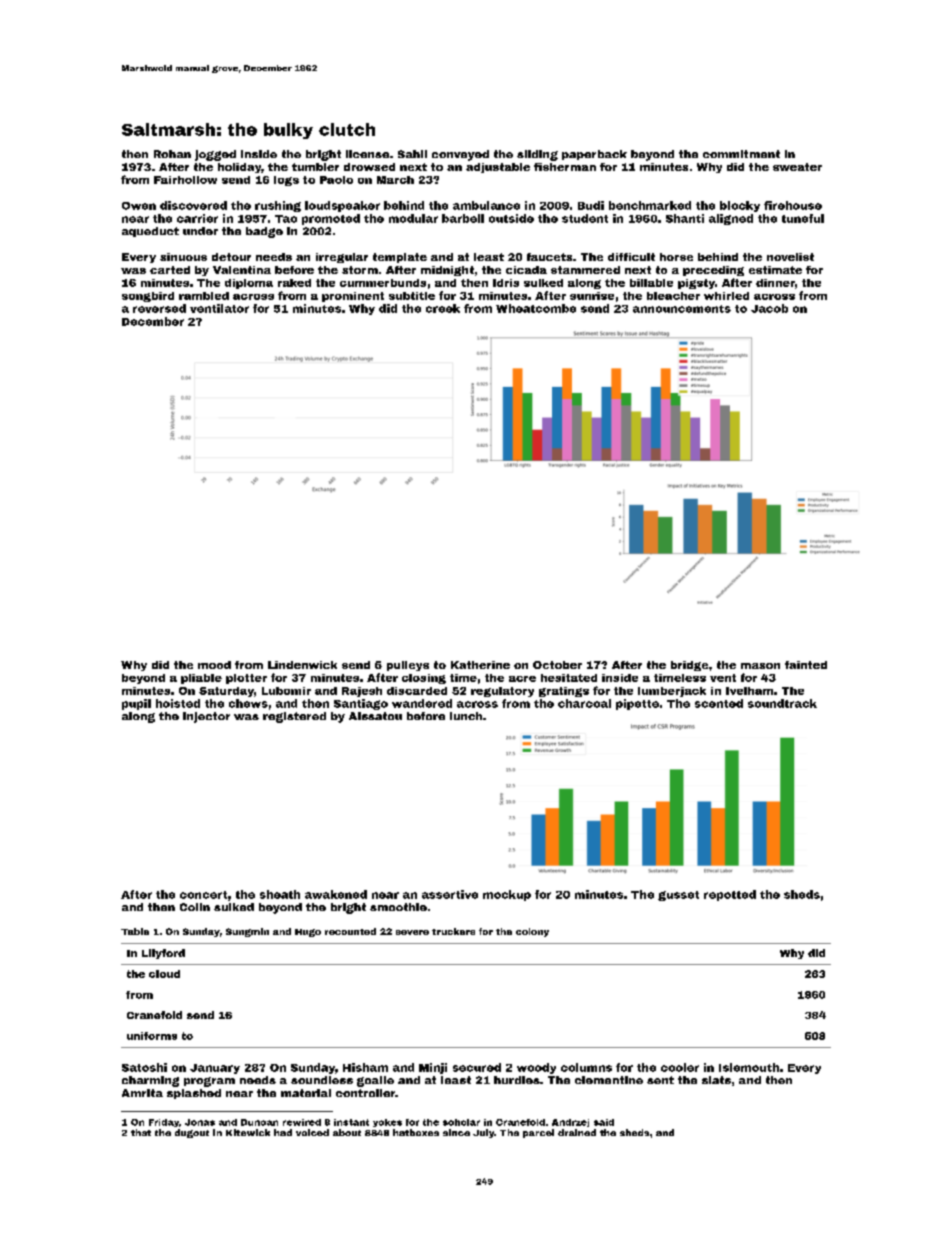 This screenshot has width=952, height=1233. What do you see at coordinates (565, 167) in the screenshot?
I see `fisherman` at bounding box center [565, 167].
